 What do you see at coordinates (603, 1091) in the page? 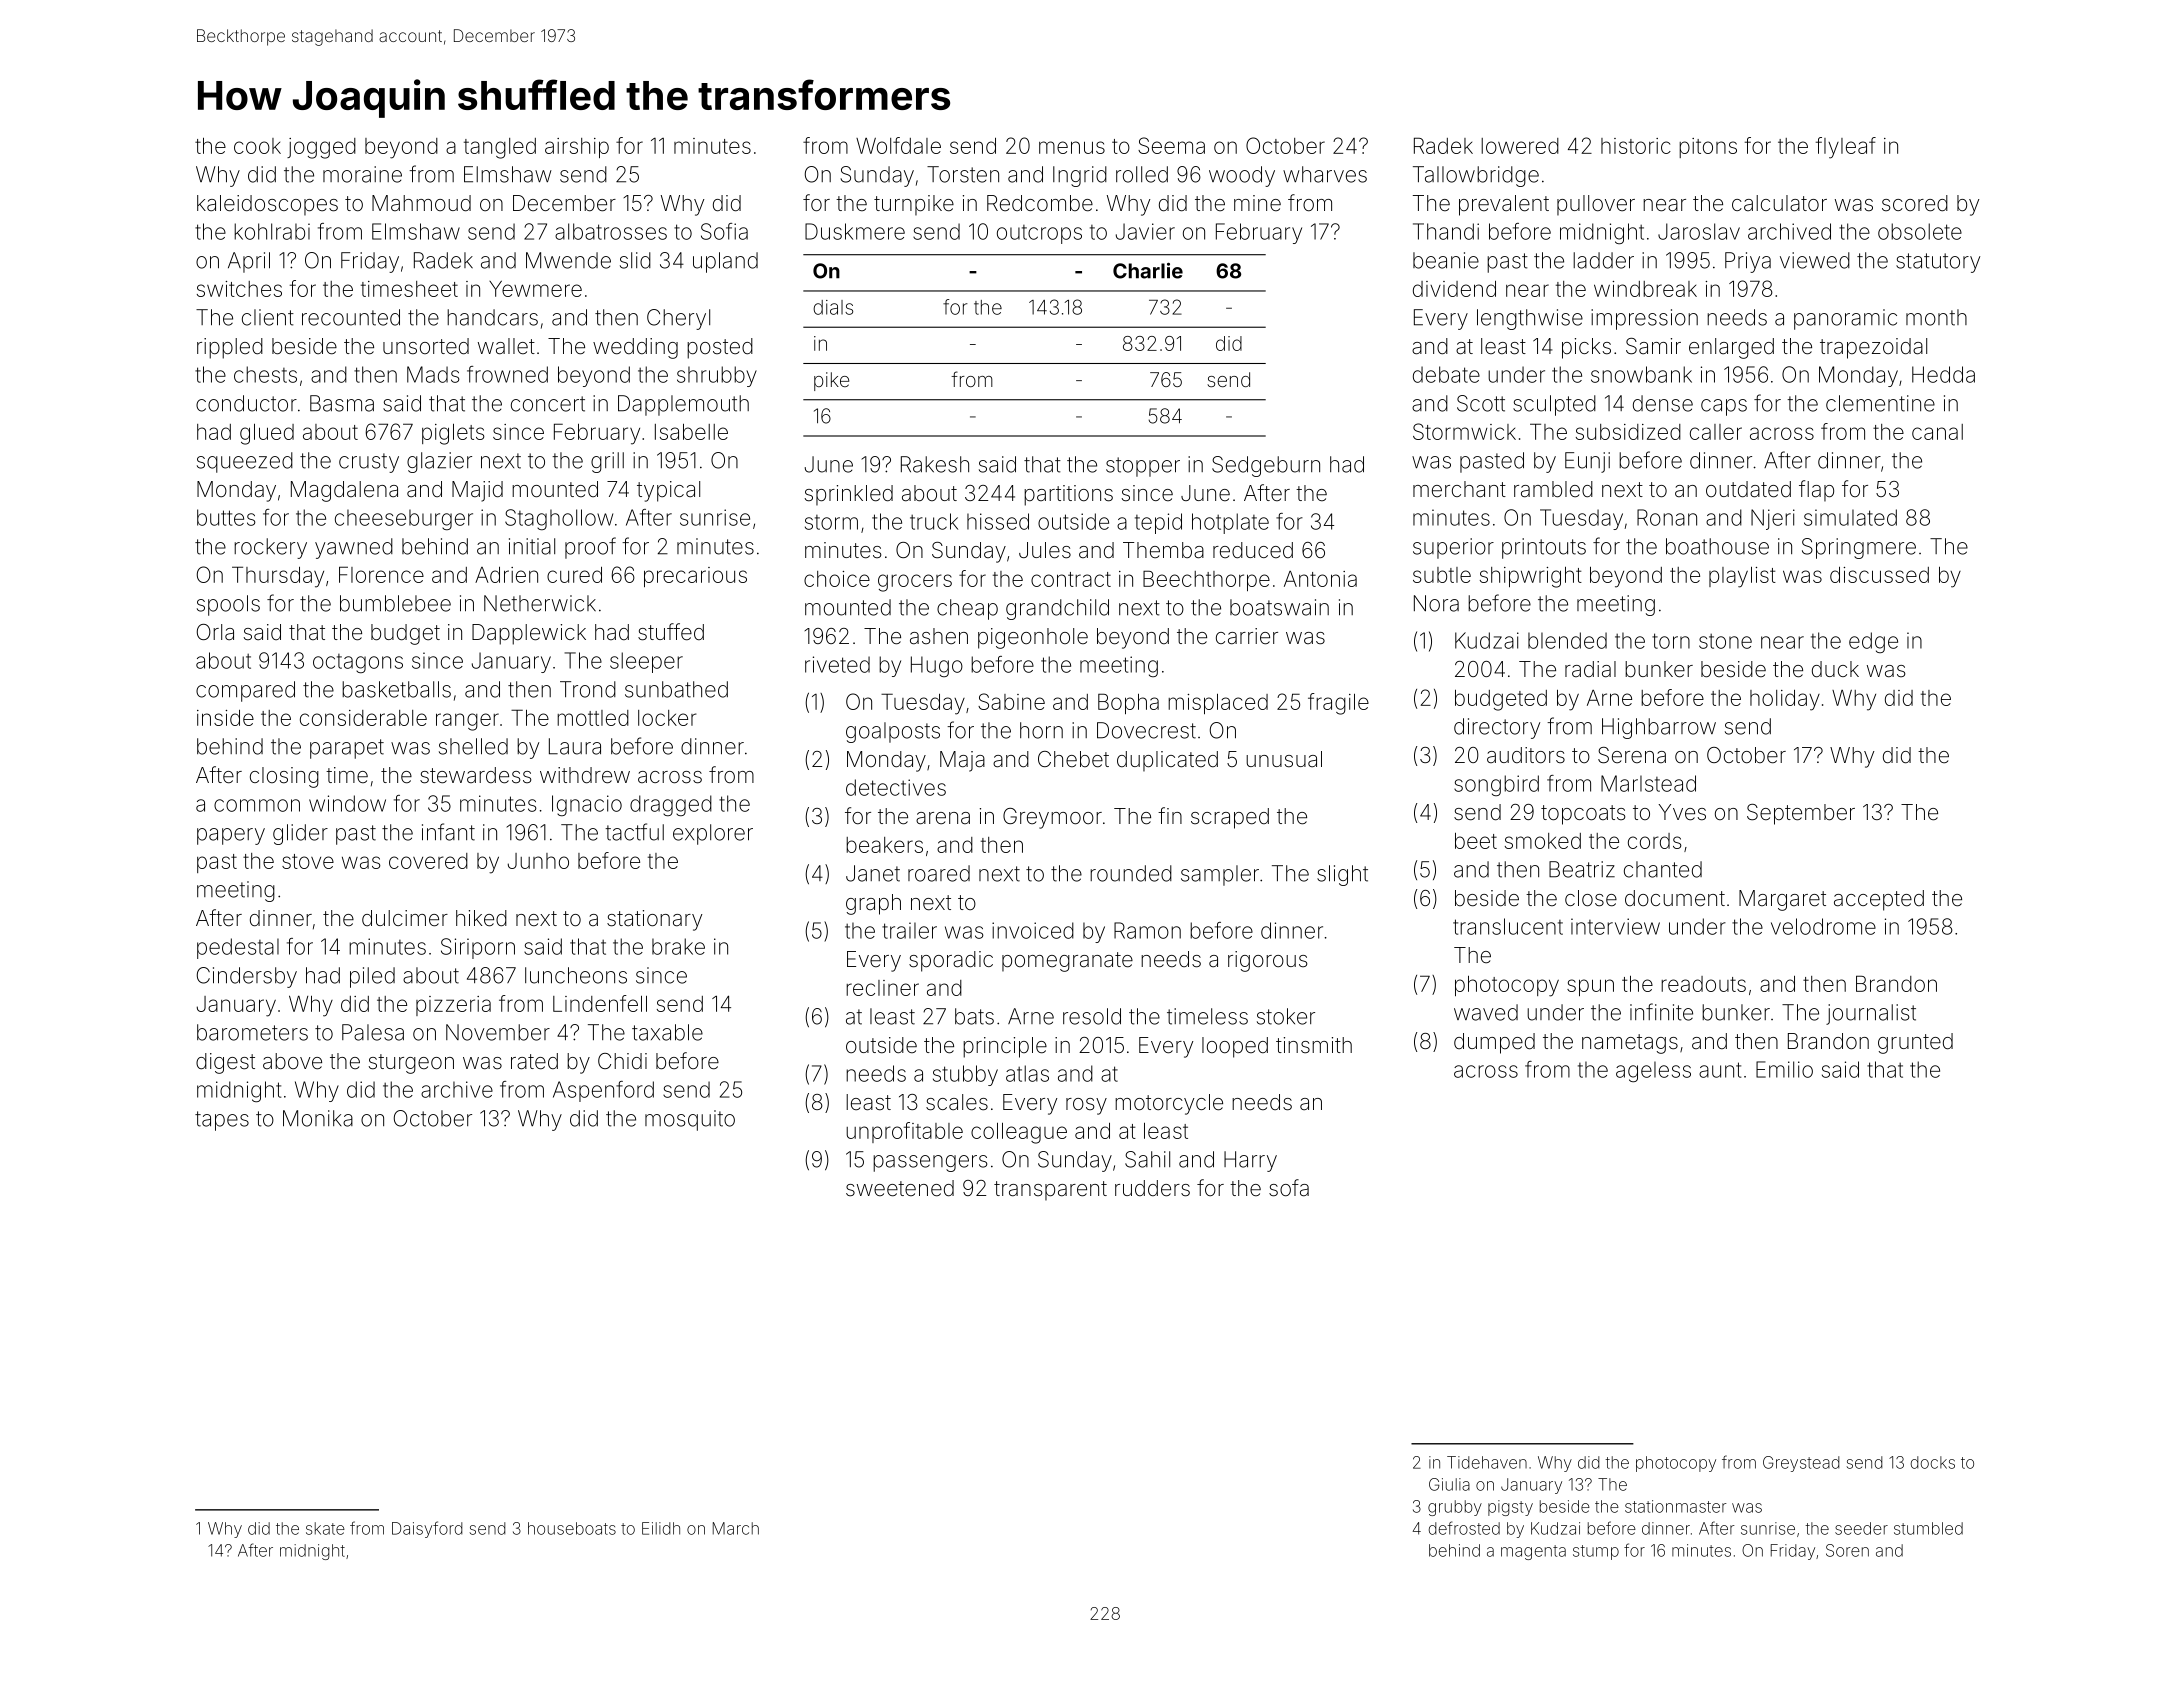
I see `Aspenford` at bounding box center [603, 1091].
